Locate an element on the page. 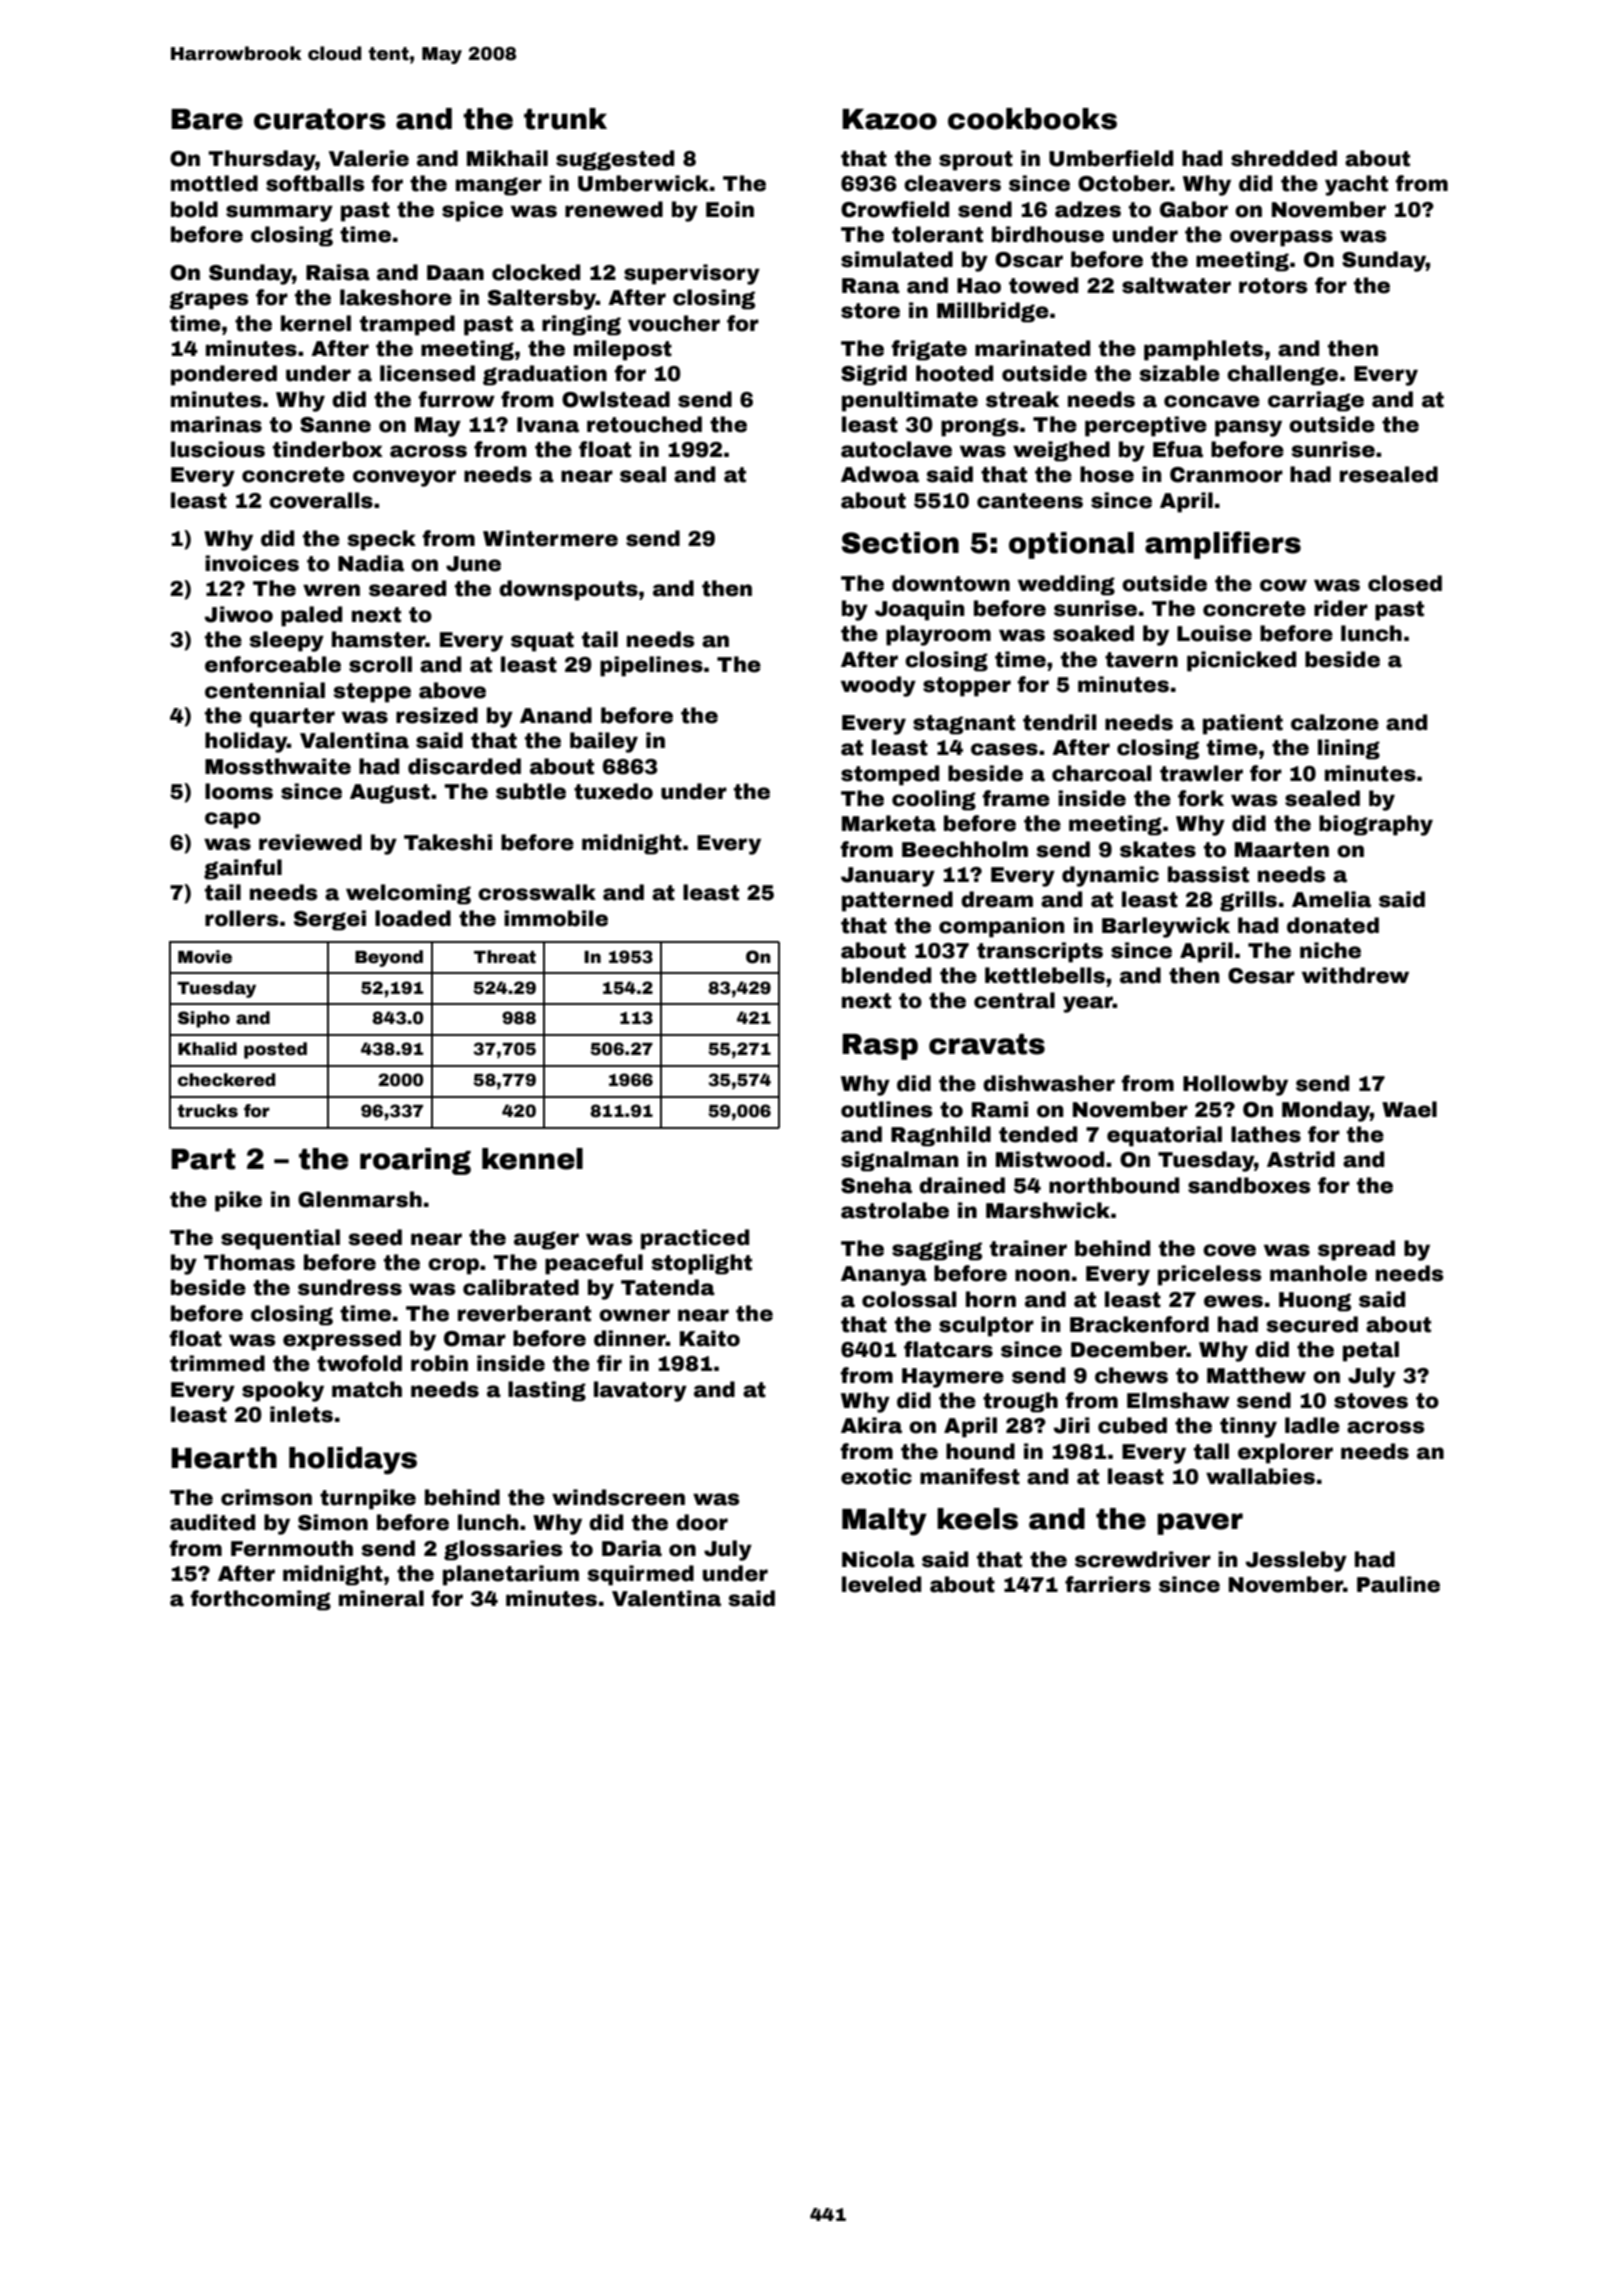  tuxedo is located at coordinates (613, 791).
